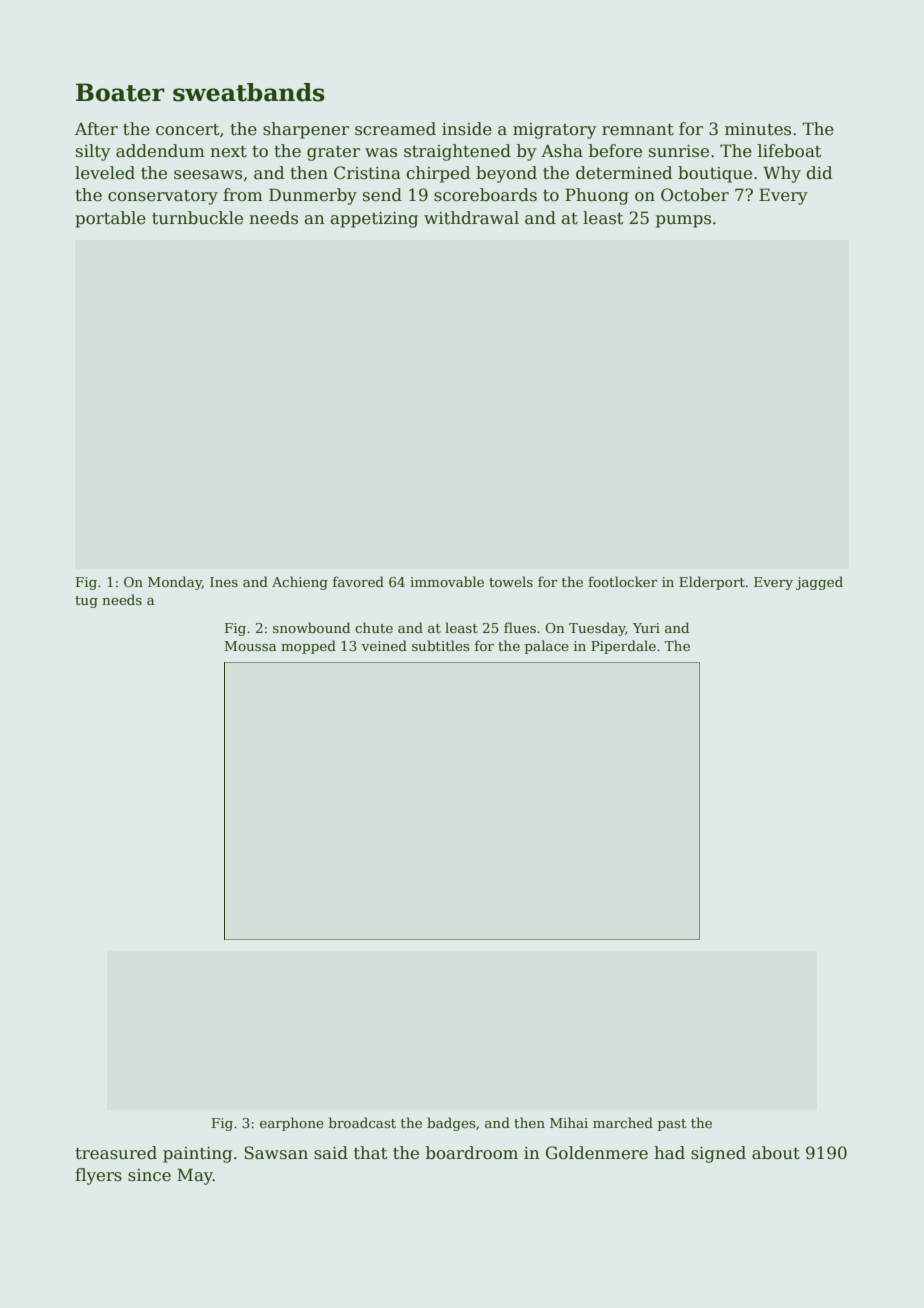 This screenshot has width=924, height=1308. Describe the element at coordinates (819, 583) in the screenshot. I see `jagged` at that location.
